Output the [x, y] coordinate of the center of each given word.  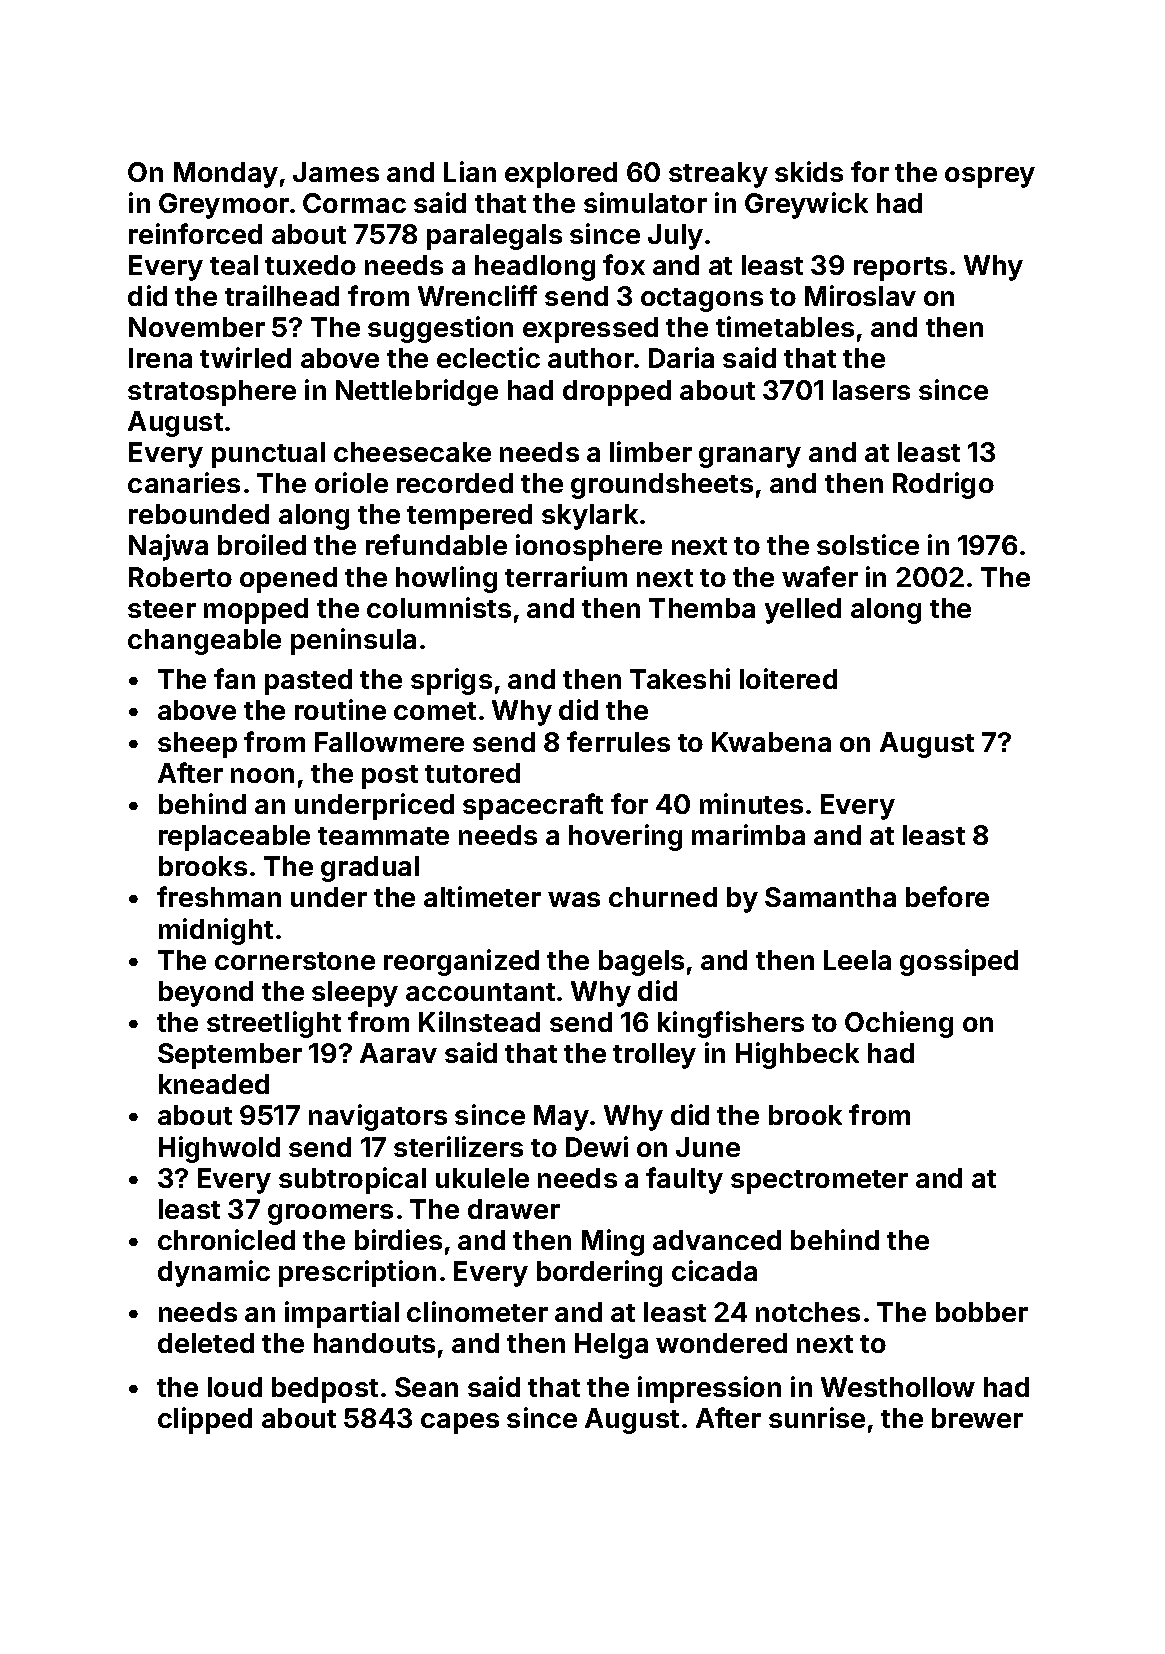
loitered [788, 678]
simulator [645, 202]
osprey [990, 177]
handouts [374, 1343]
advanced [717, 1240]
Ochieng [899, 1024]
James [336, 172]
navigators [378, 1117]
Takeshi [680, 678]
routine [340, 709]
